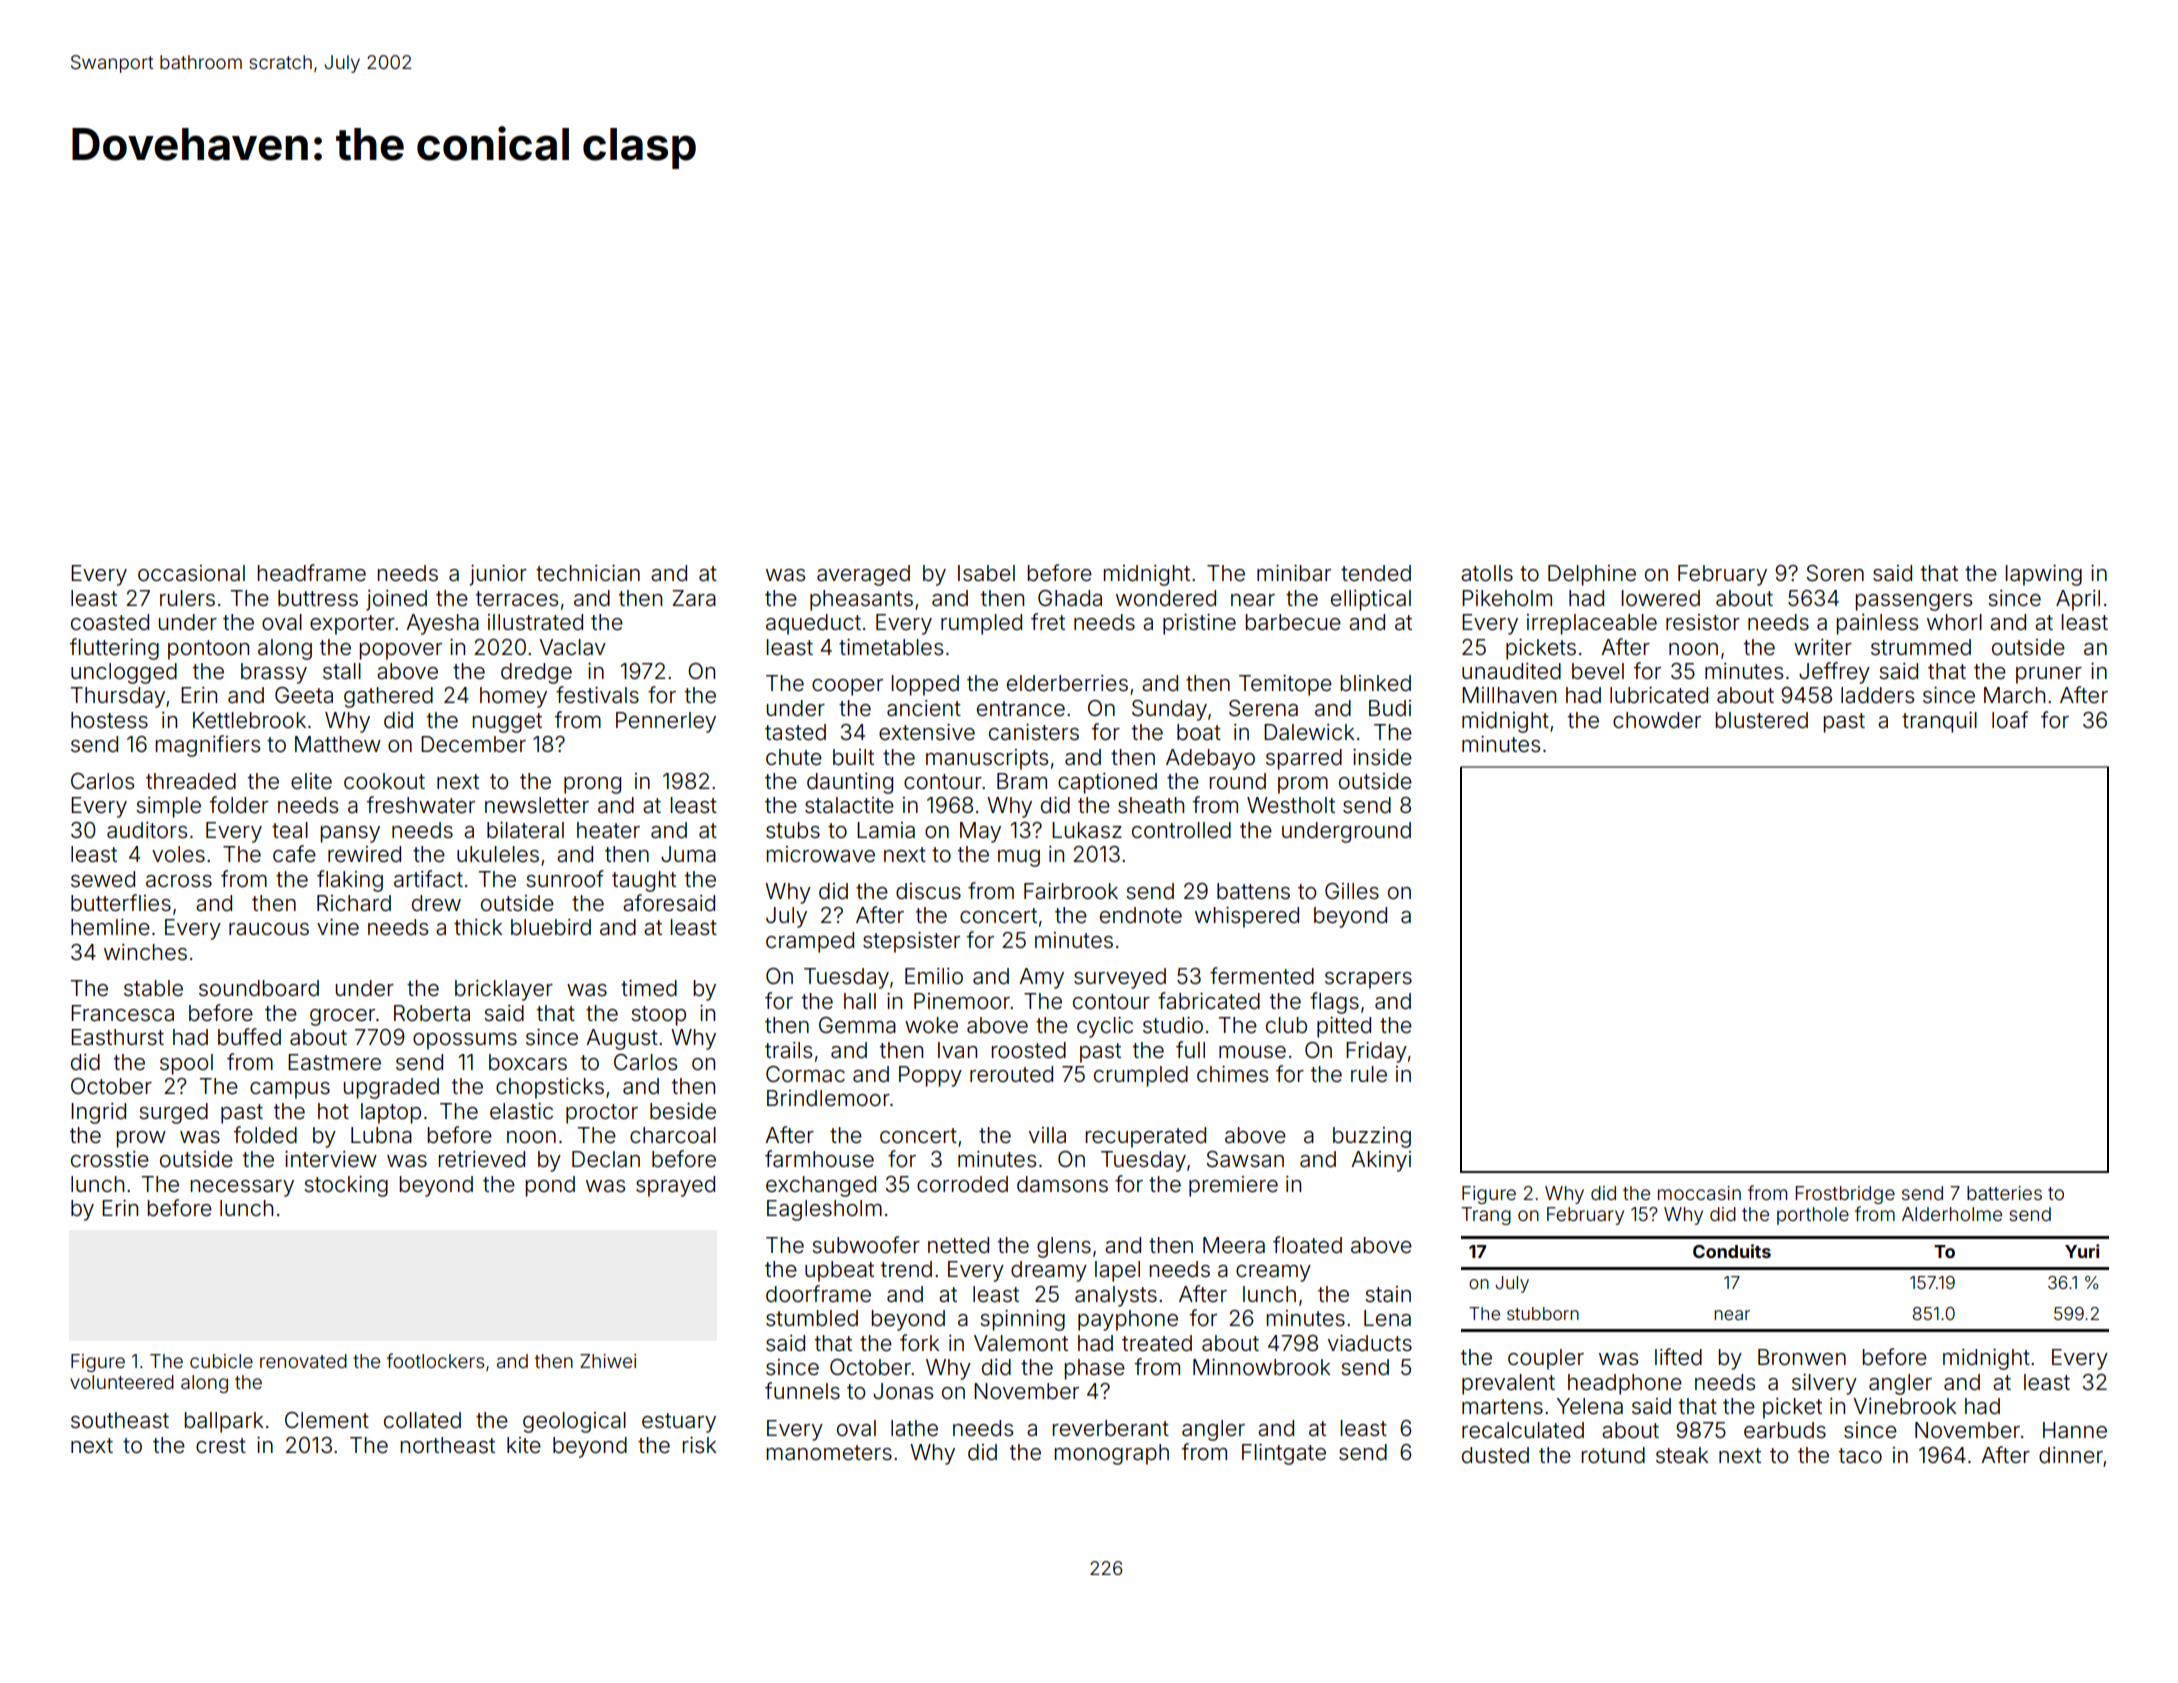 This screenshot has width=2178, height=1683. I want to click on sewed, so click(103, 879).
